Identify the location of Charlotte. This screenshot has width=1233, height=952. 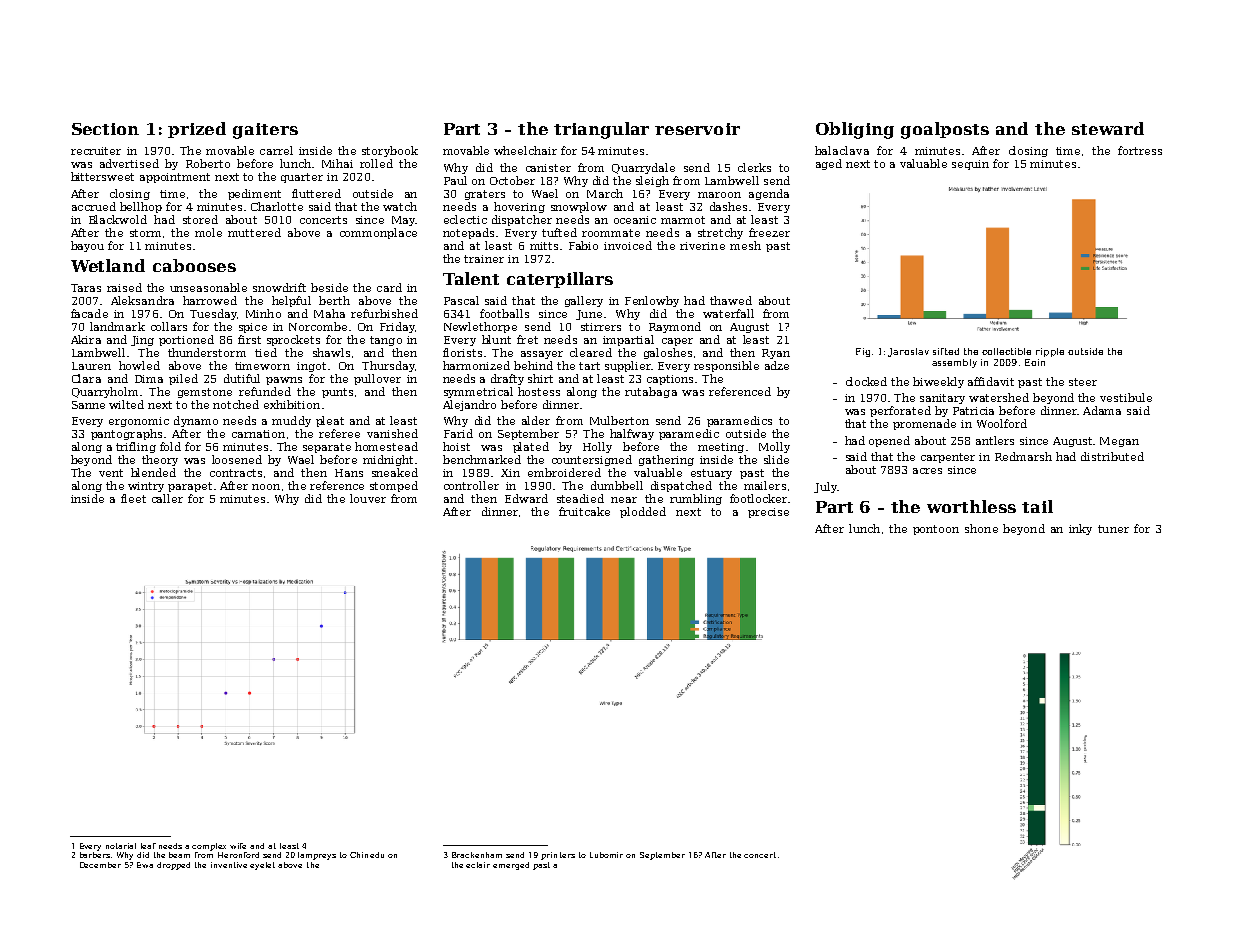
(277, 206).
